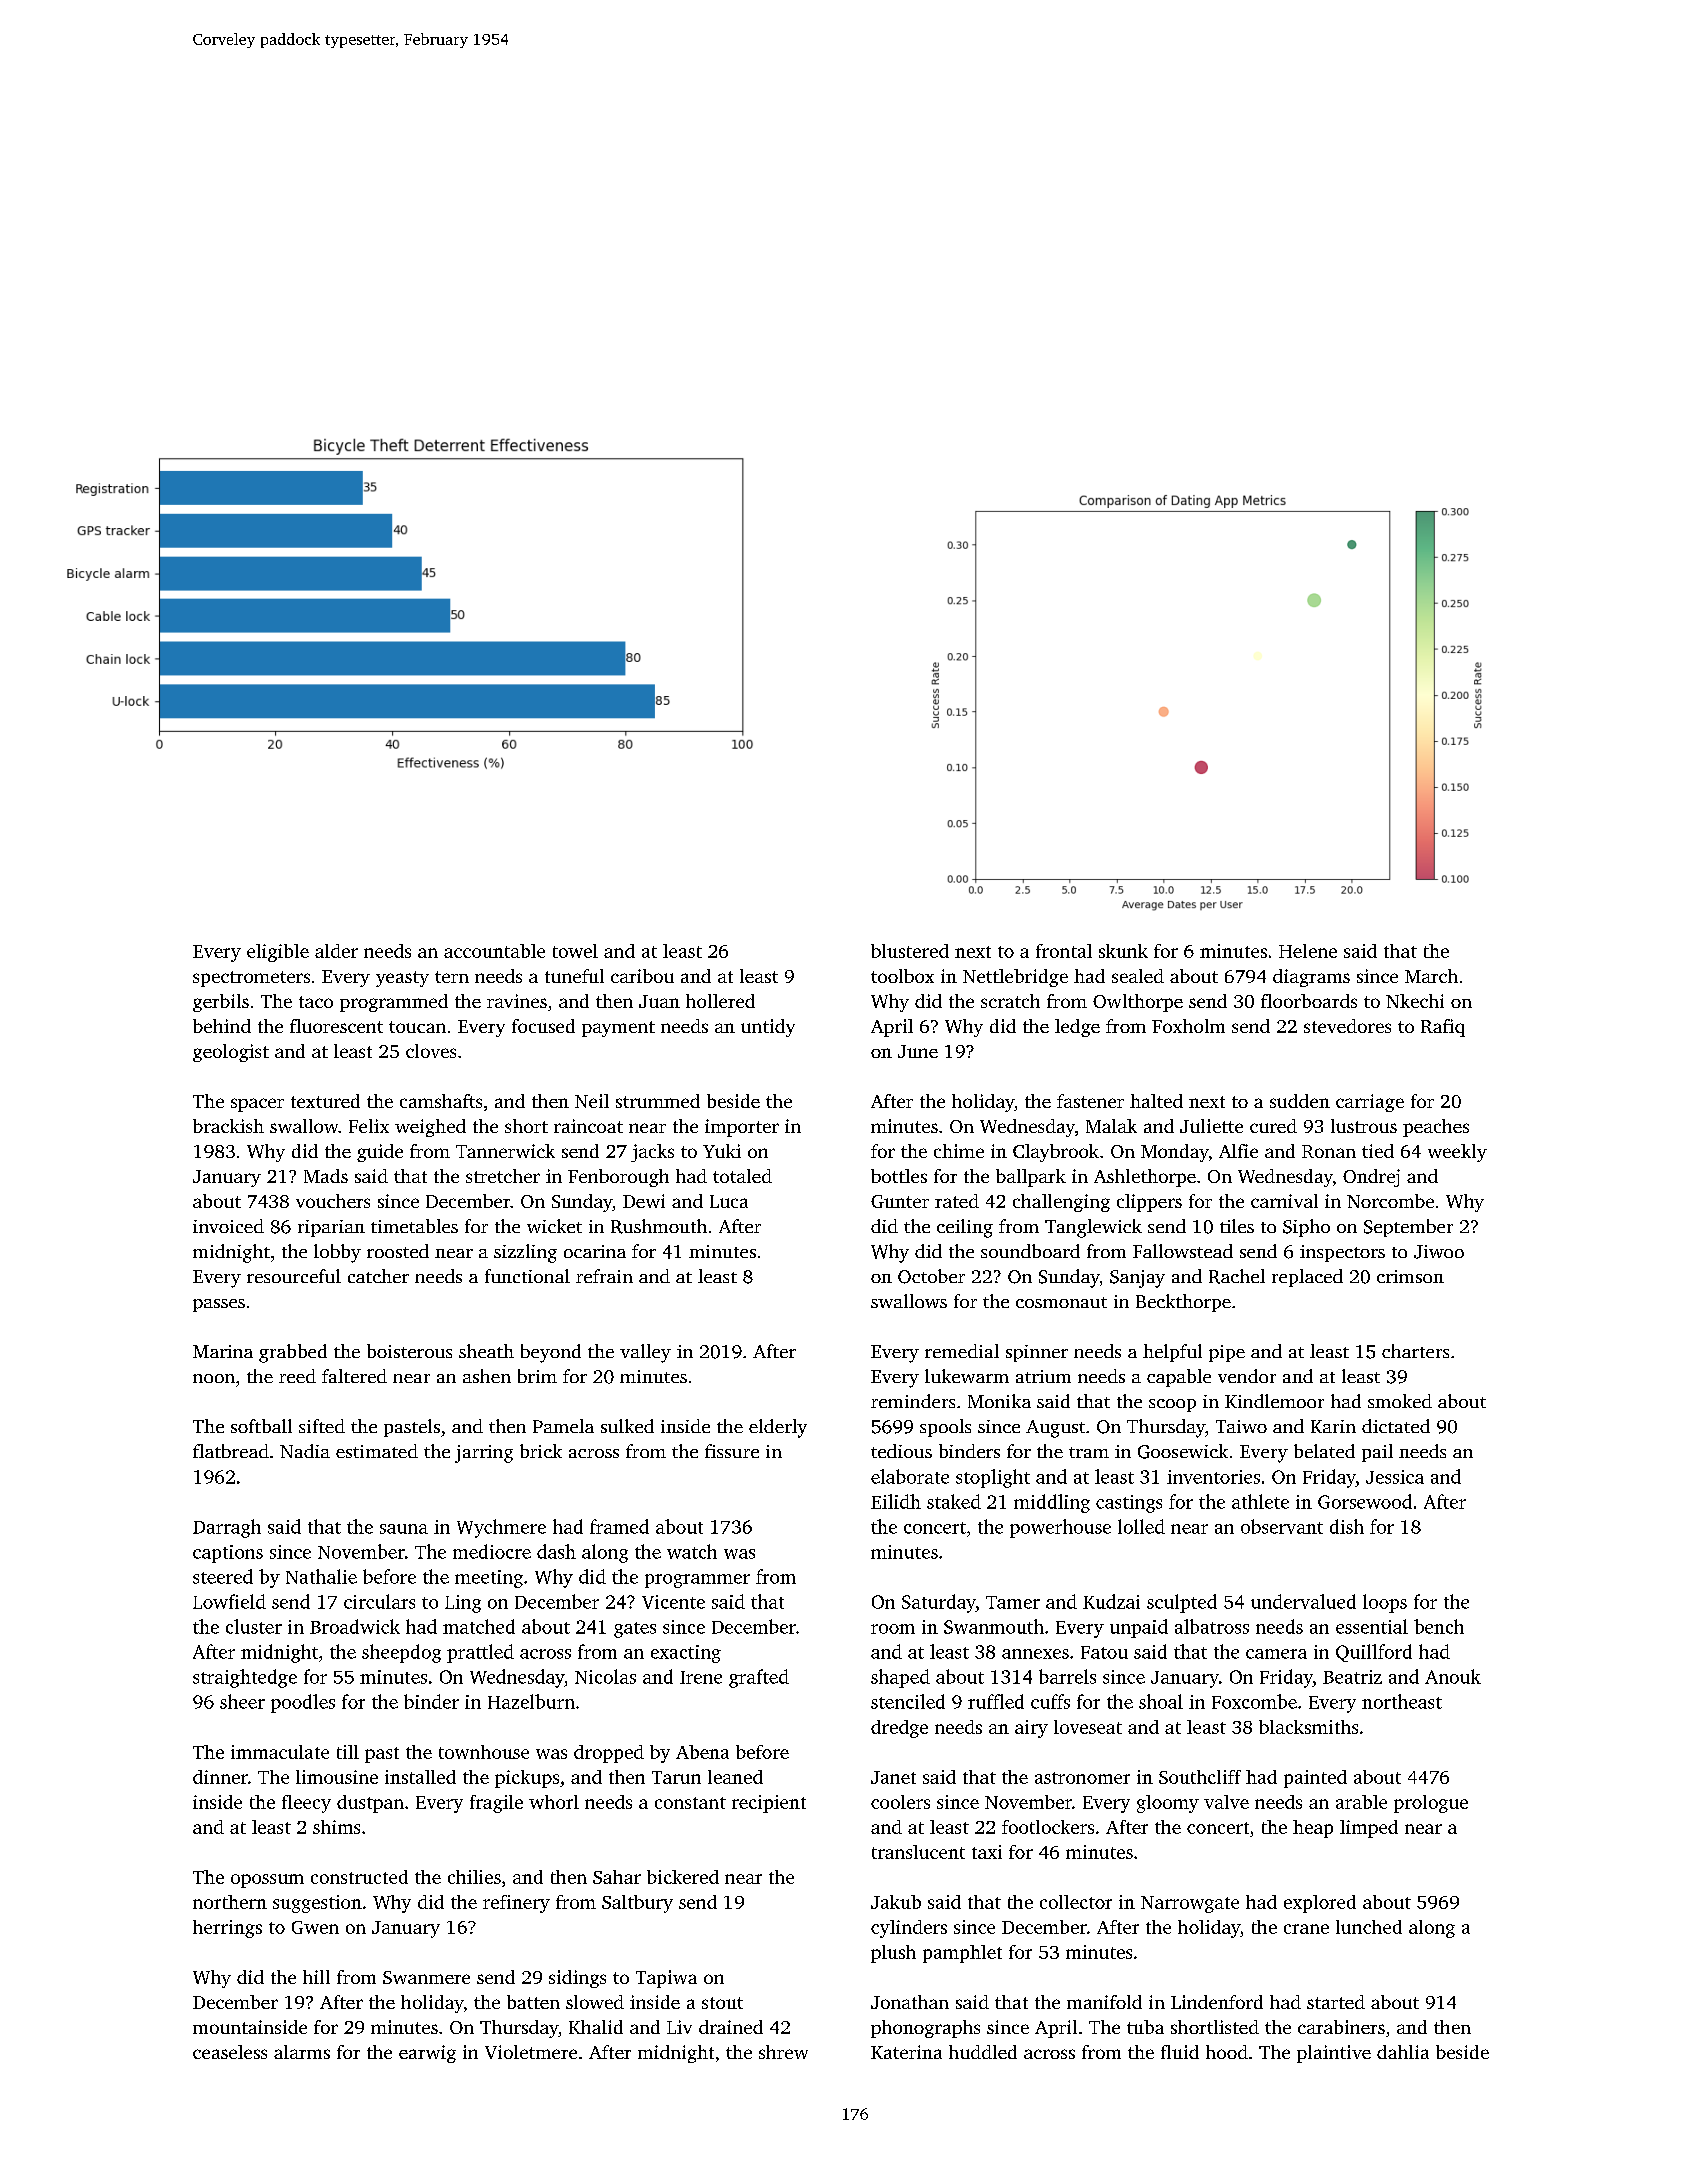  Describe the element at coordinates (317, 1904) in the page. I see `suggestion` at that location.
